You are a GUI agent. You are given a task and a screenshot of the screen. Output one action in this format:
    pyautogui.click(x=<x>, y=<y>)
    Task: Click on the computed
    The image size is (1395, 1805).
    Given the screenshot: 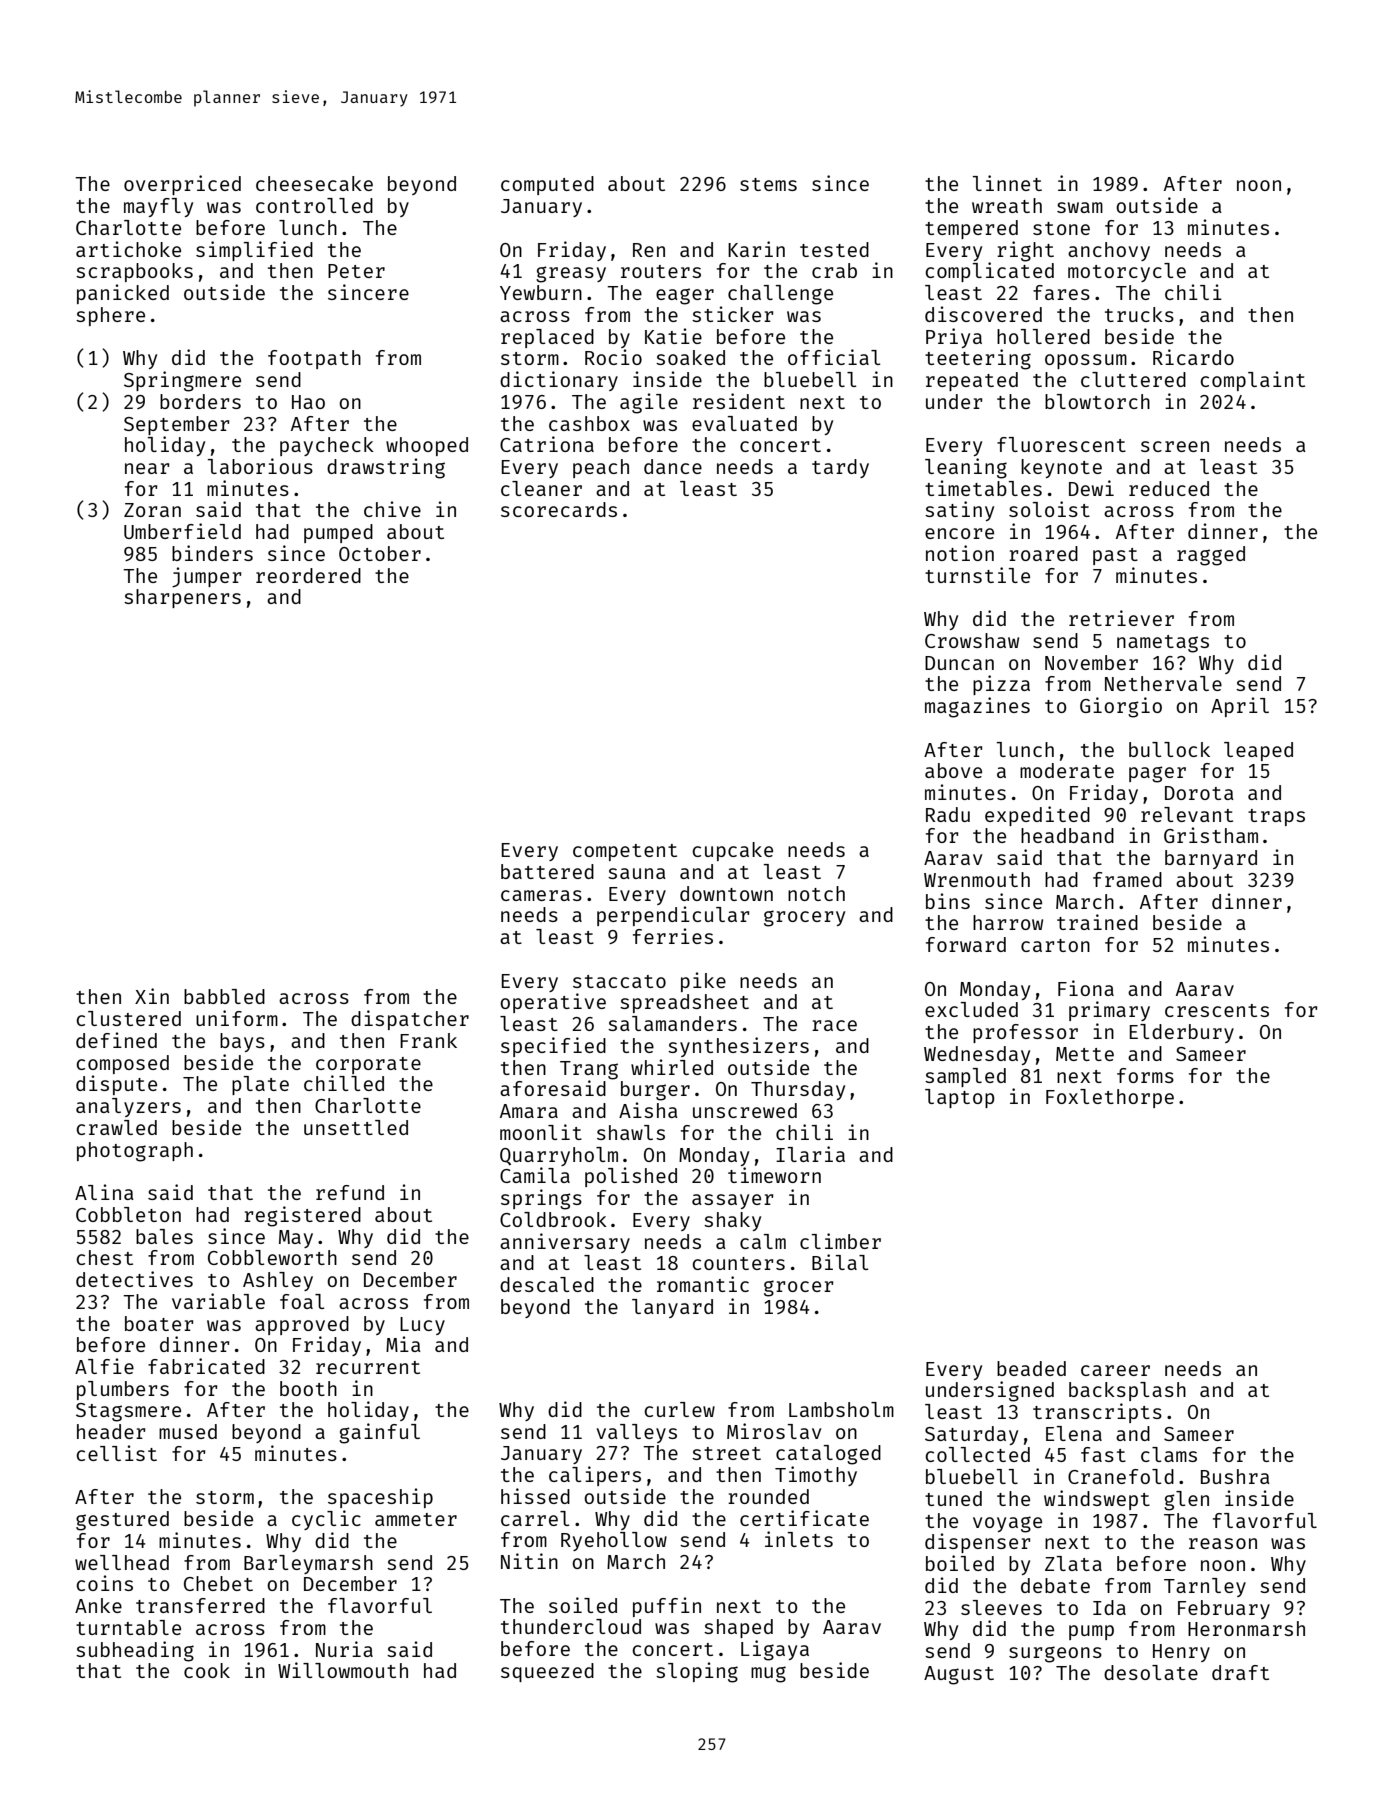 What is the action you would take?
    pyautogui.click(x=547, y=185)
